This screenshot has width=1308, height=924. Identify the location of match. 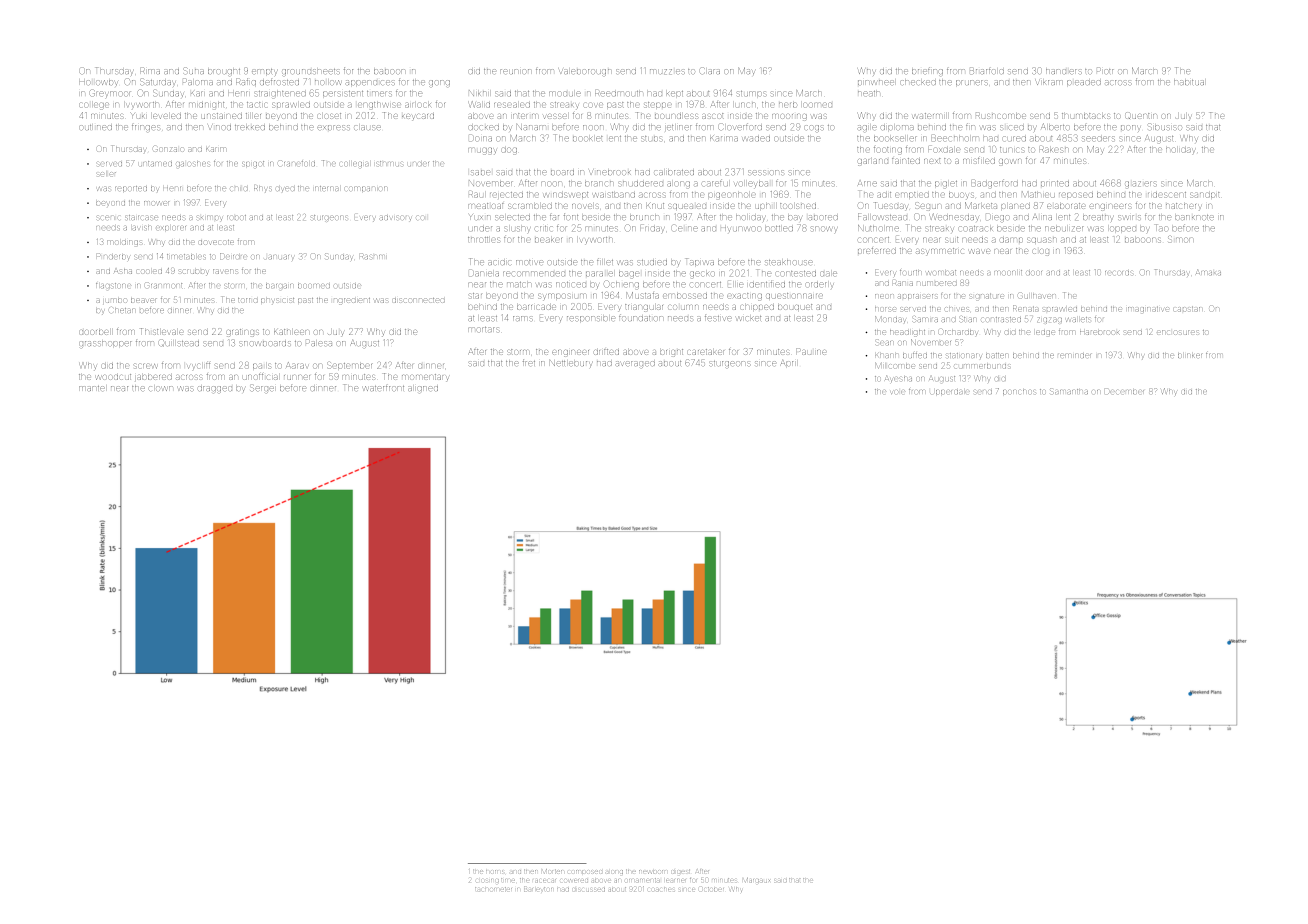
(519, 284).
